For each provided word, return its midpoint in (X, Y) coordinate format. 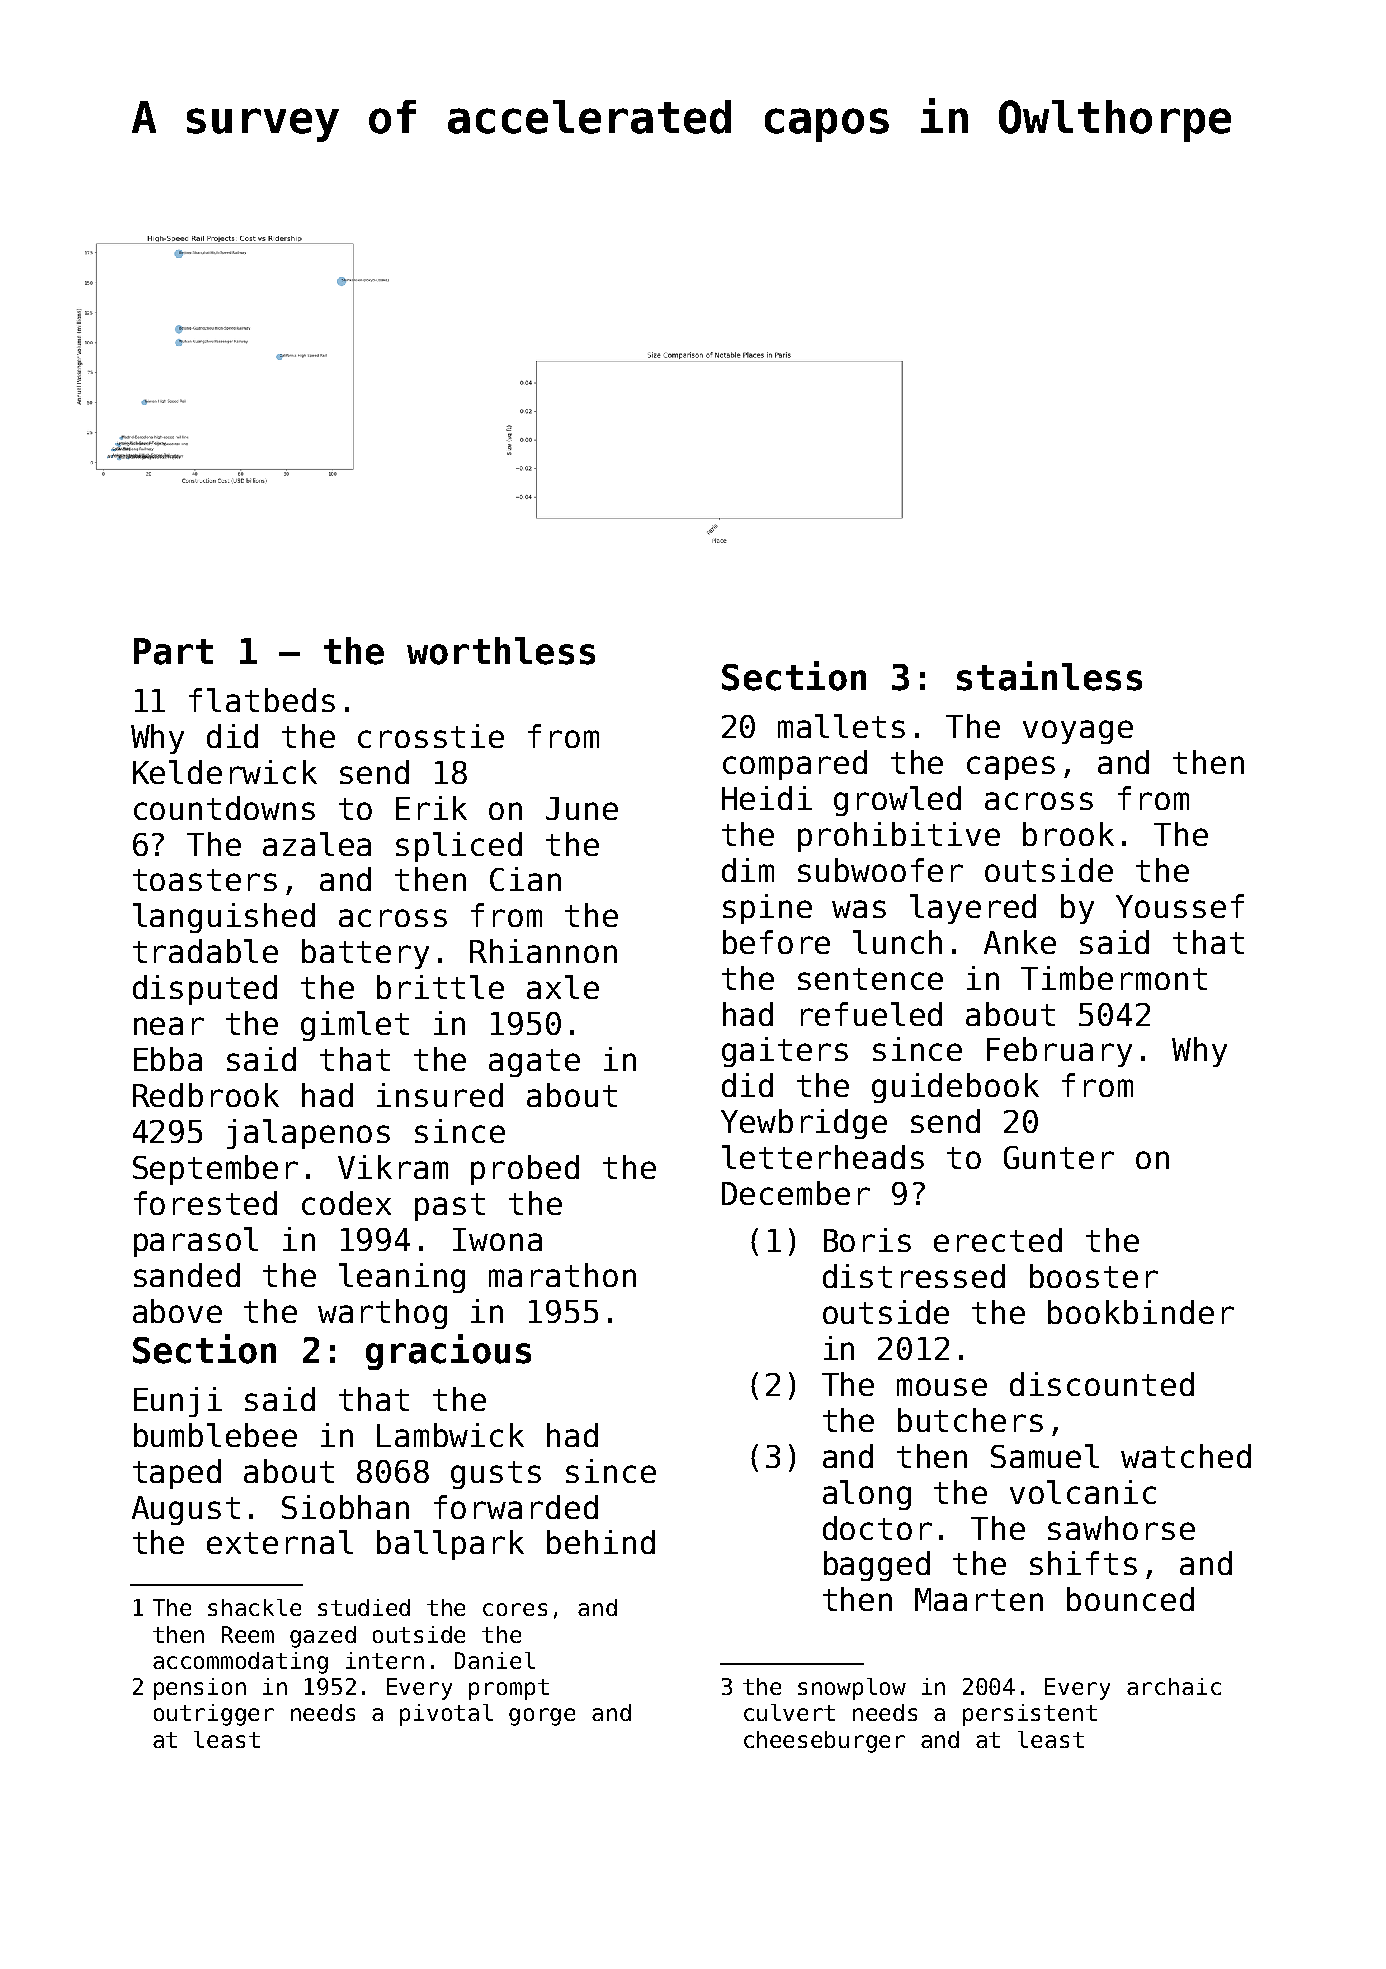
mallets (841, 726)
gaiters (785, 1052)
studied (364, 1607)
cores (515, 1609)
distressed (914, 1276)
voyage (1078, 732)
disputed (205, 990)
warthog (382, 1314)
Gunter (1059, 1157)
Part (173, 651)
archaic (1174, 1686)
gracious (448, 1352)
